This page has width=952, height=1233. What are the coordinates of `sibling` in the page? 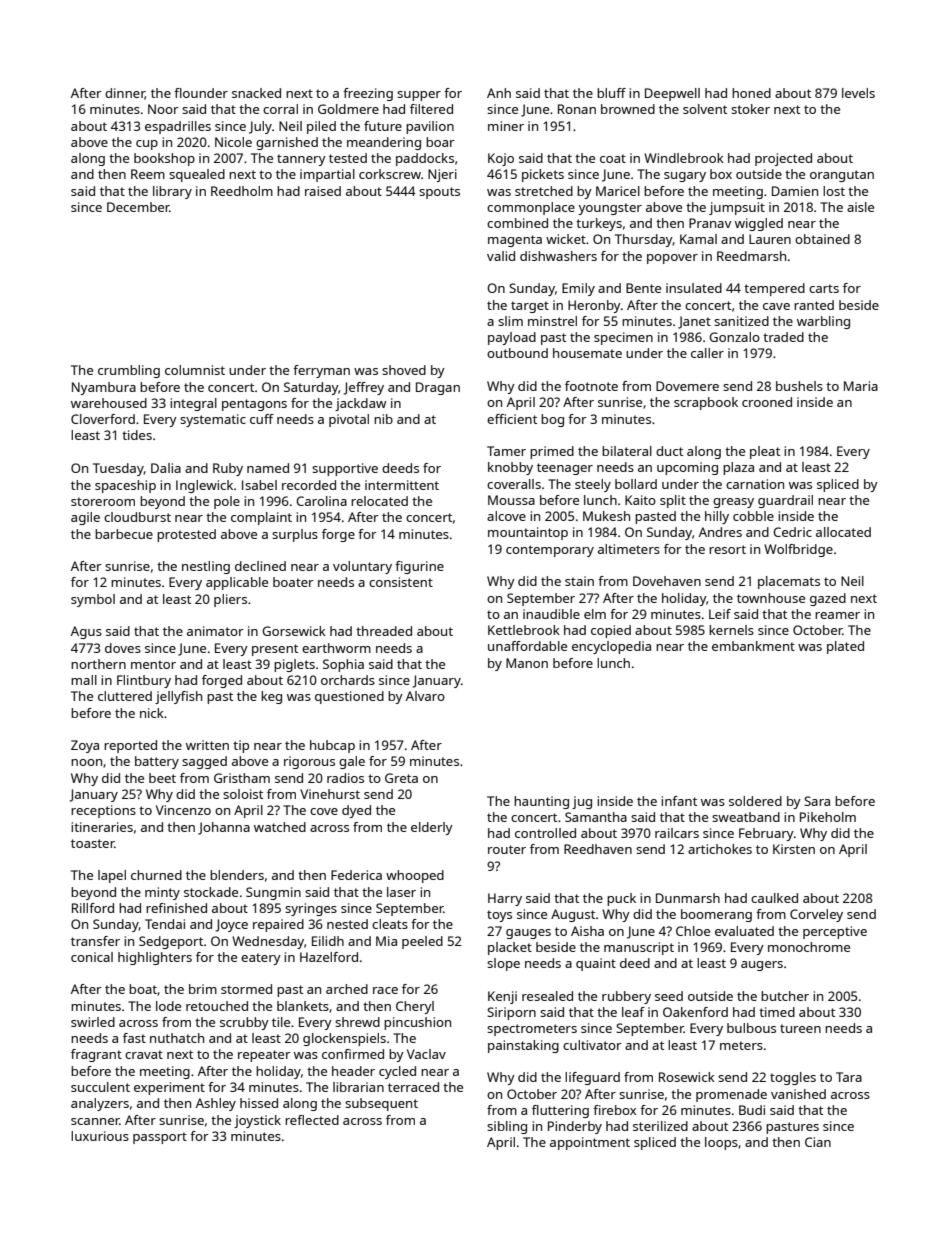 It's located at (507, 1127).
